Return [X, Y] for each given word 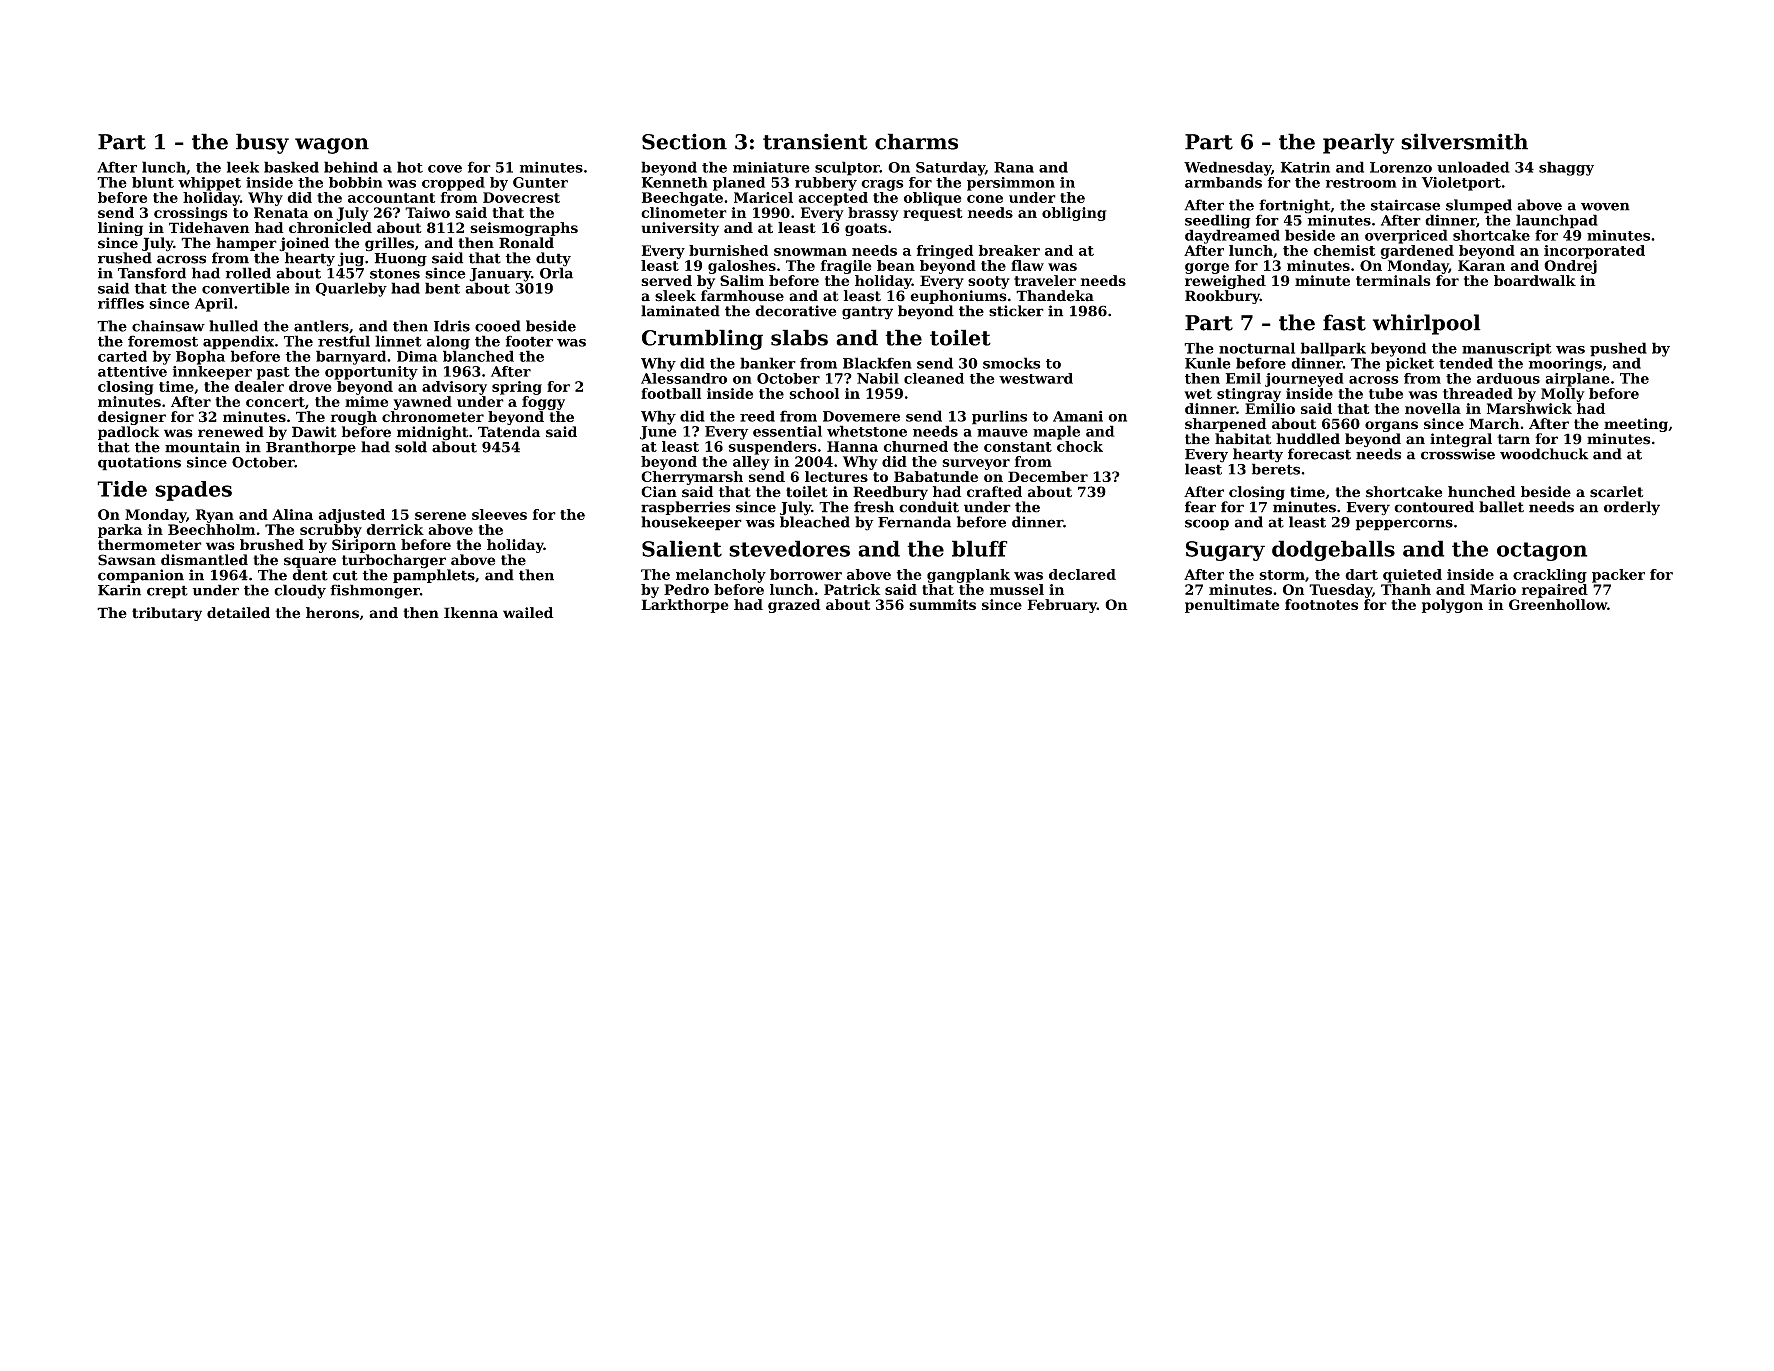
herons [332, 613]
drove [310, 386]
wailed [528, 613]
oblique [933, 199]
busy [262, 143]
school [814, 393]
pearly [1358, 143]
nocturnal [1257, 348]
